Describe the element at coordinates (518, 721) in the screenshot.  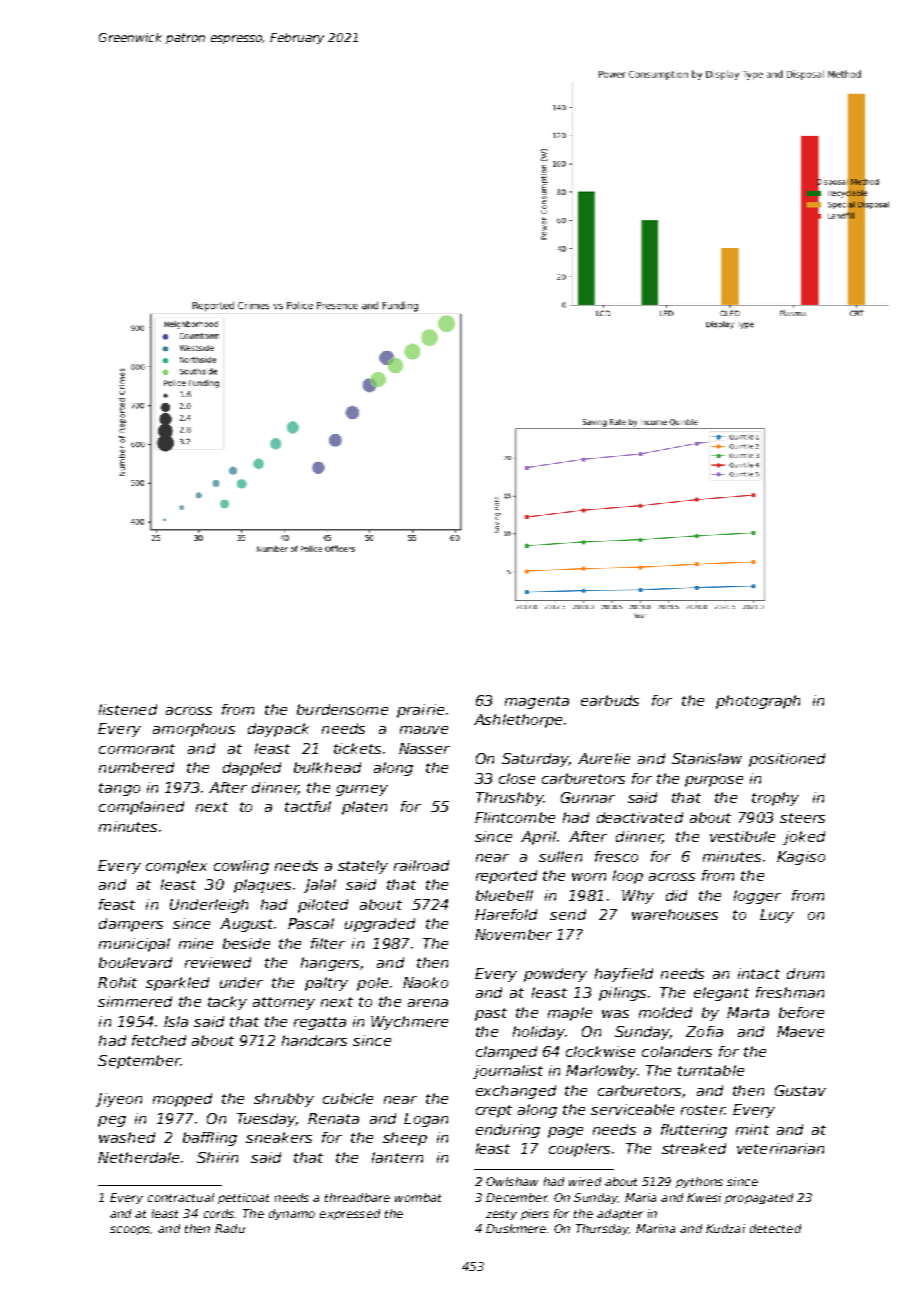
I see `Ashlethorpe` at that location.
